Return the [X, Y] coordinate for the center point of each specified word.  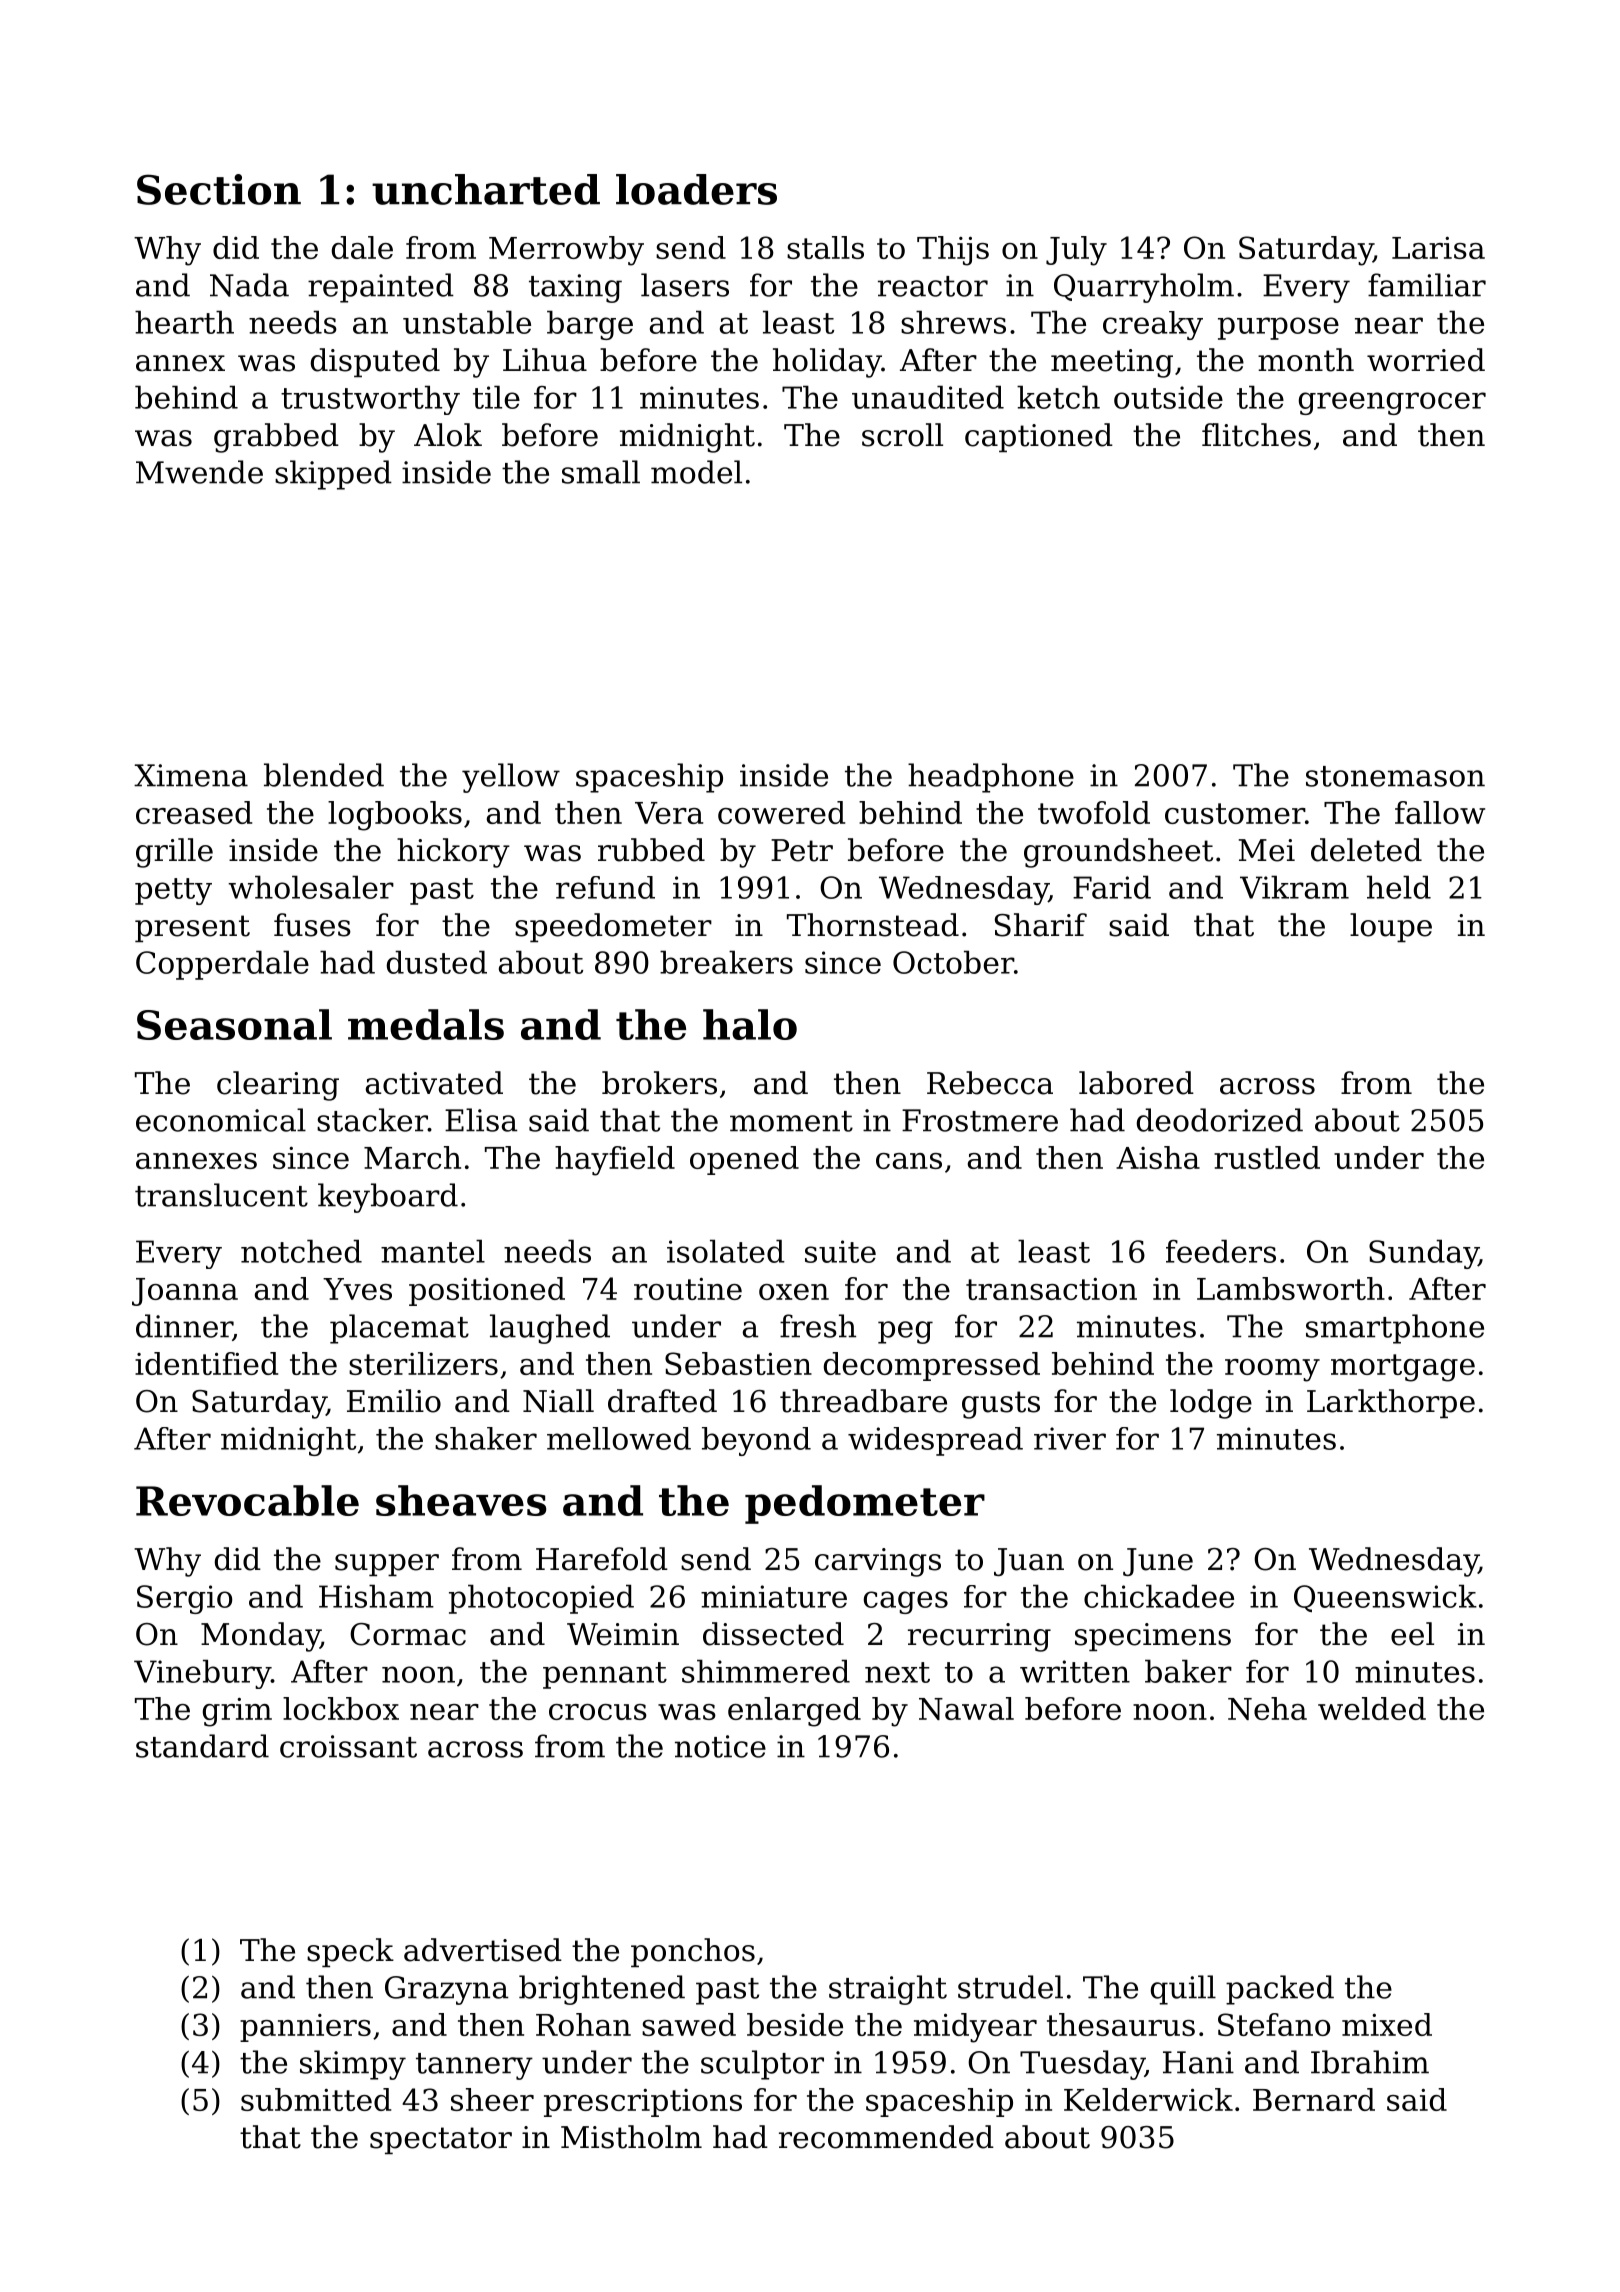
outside [1168, 397]
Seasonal [234, 1024]
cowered [781, 812]
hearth [184, 322]
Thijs [953, 251]
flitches [1256, 435]
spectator [441, 2140]
